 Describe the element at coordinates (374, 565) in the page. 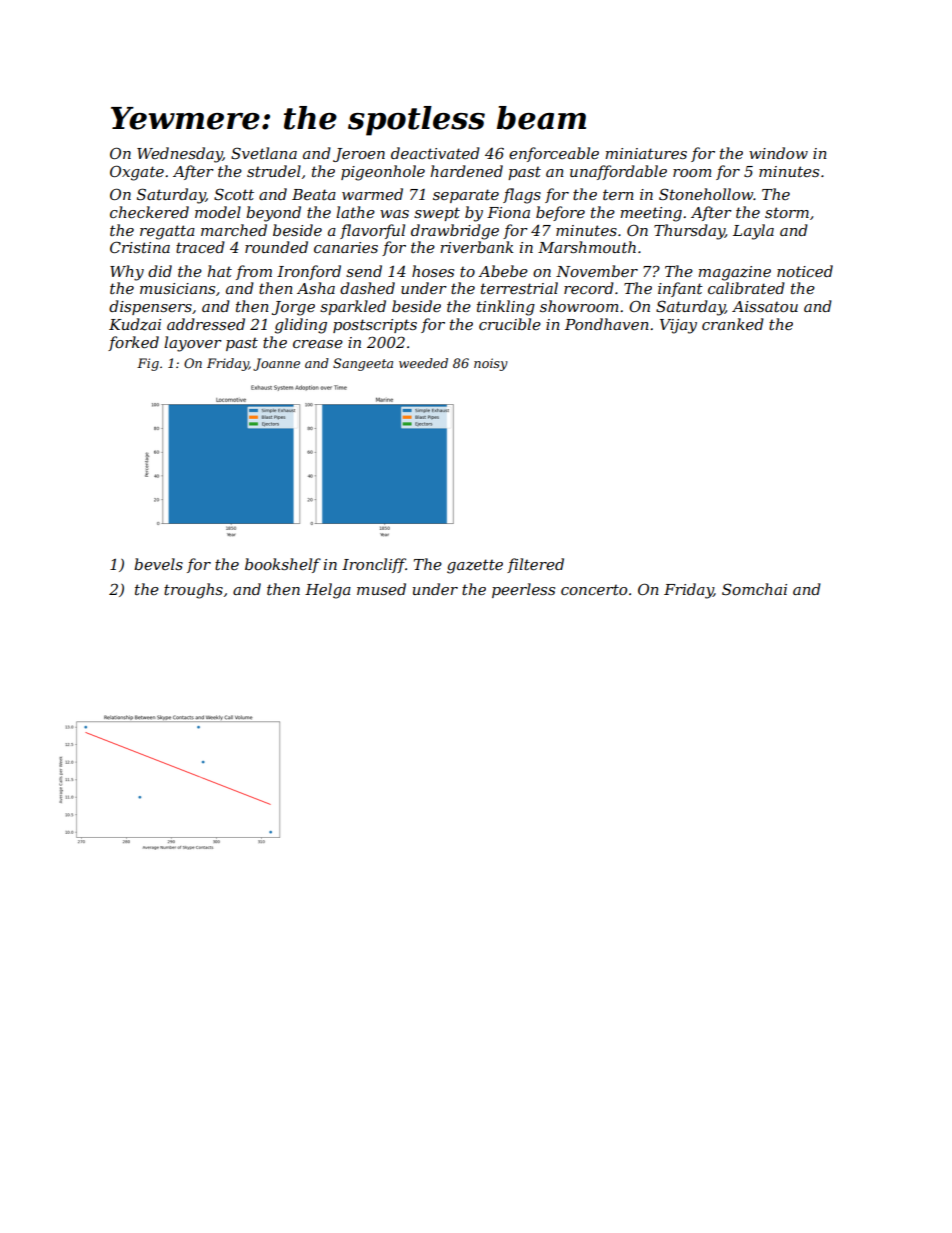

I see `Ironcliff` at that location.
